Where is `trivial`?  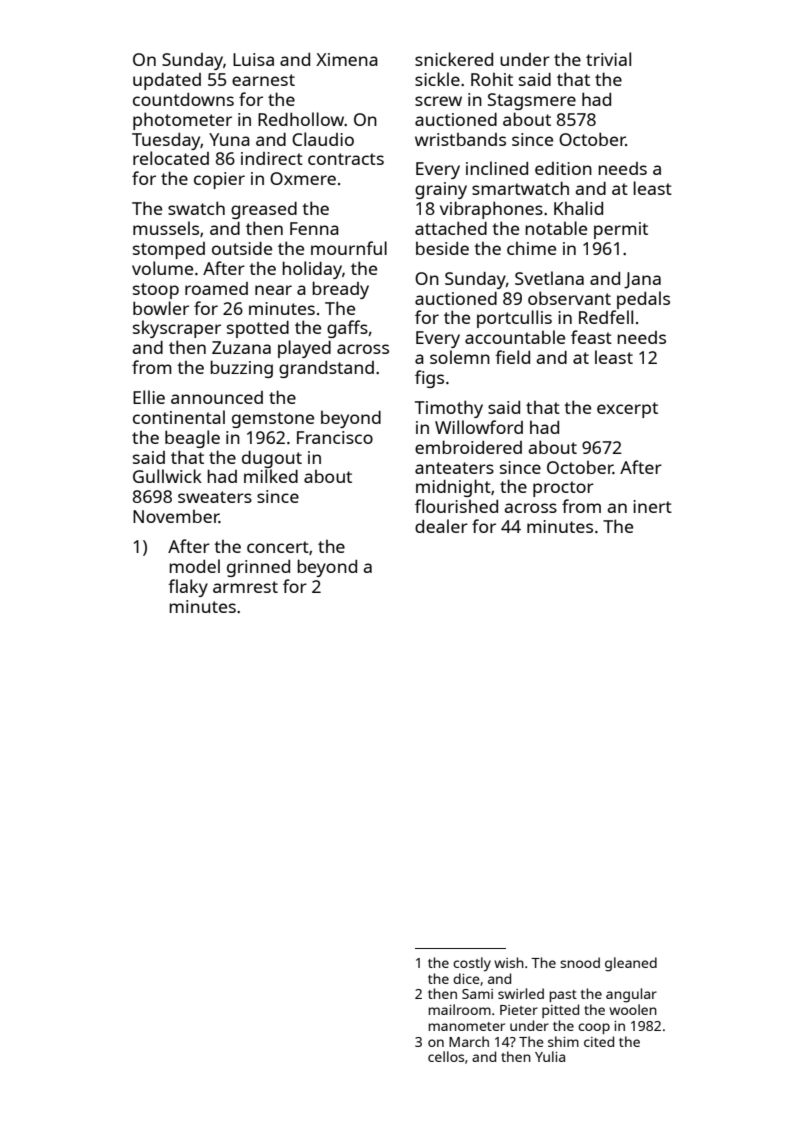
trivial is located at coordinates (608, 59).
